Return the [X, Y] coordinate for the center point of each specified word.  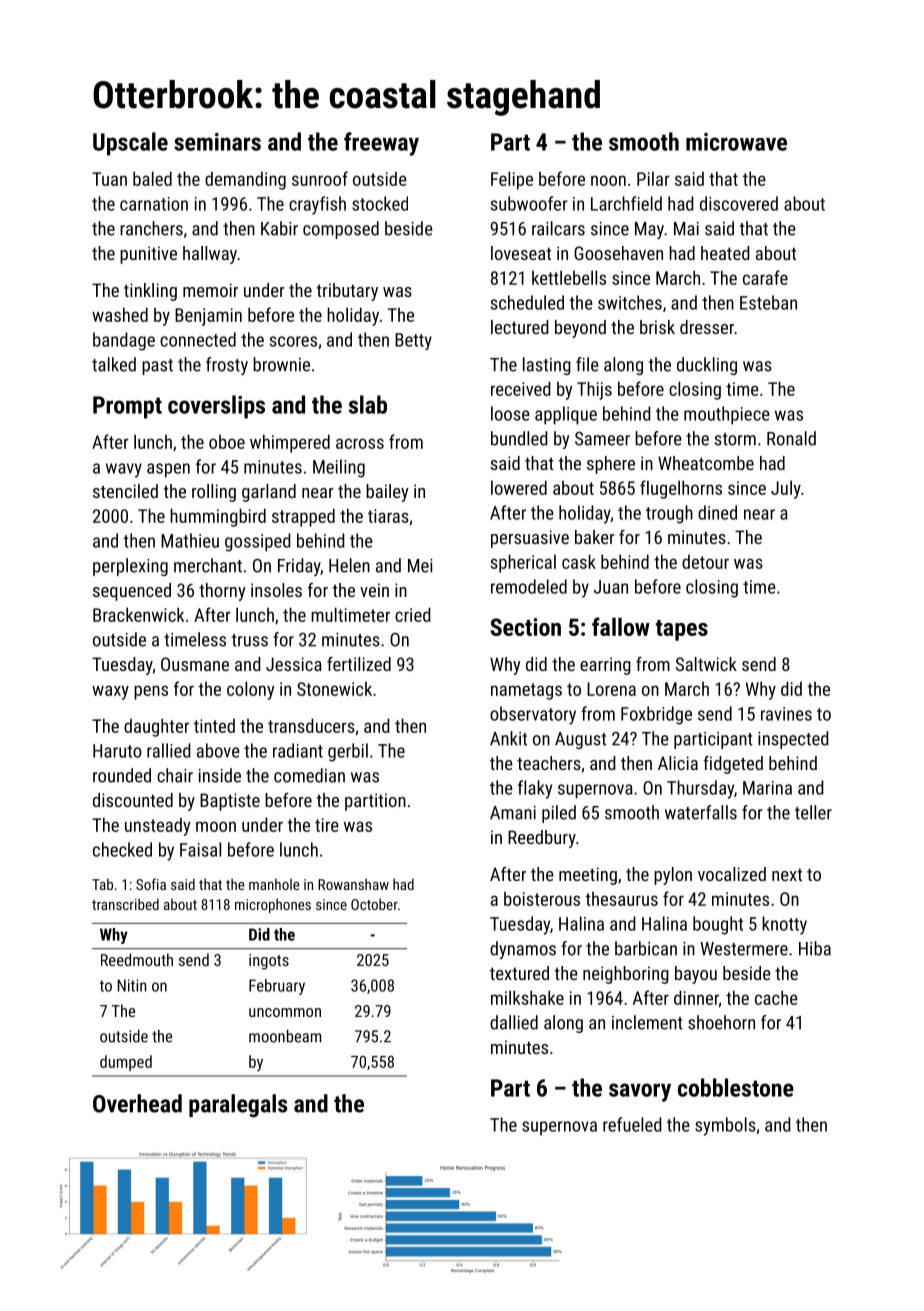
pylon [673, 876]
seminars [217, 142]
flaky [535, 789]
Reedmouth [137, 959]
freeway [381, 144]
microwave [736, 142]
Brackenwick [138, 614]
